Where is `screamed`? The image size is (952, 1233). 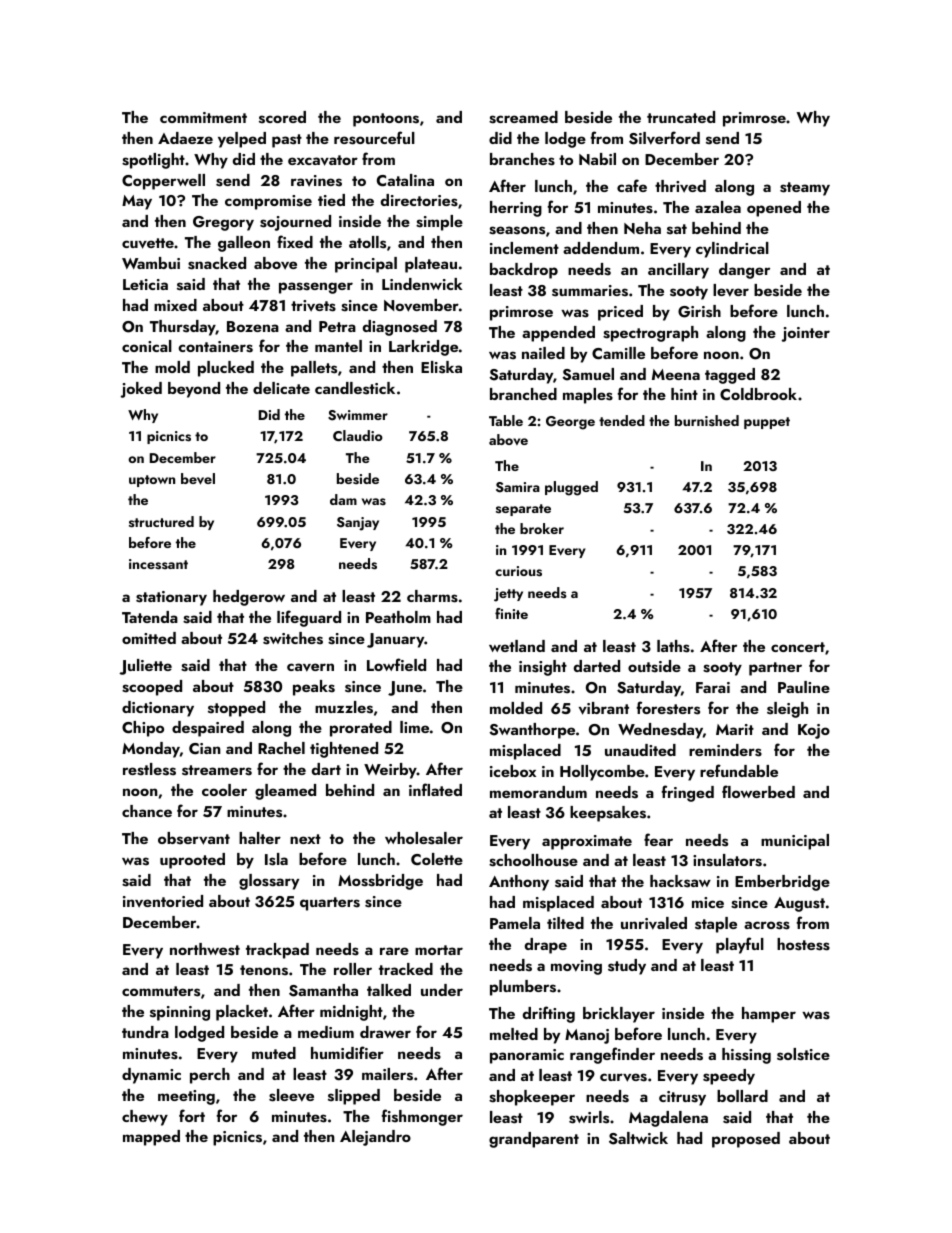 screamed is located at coordinates (523, 117).
